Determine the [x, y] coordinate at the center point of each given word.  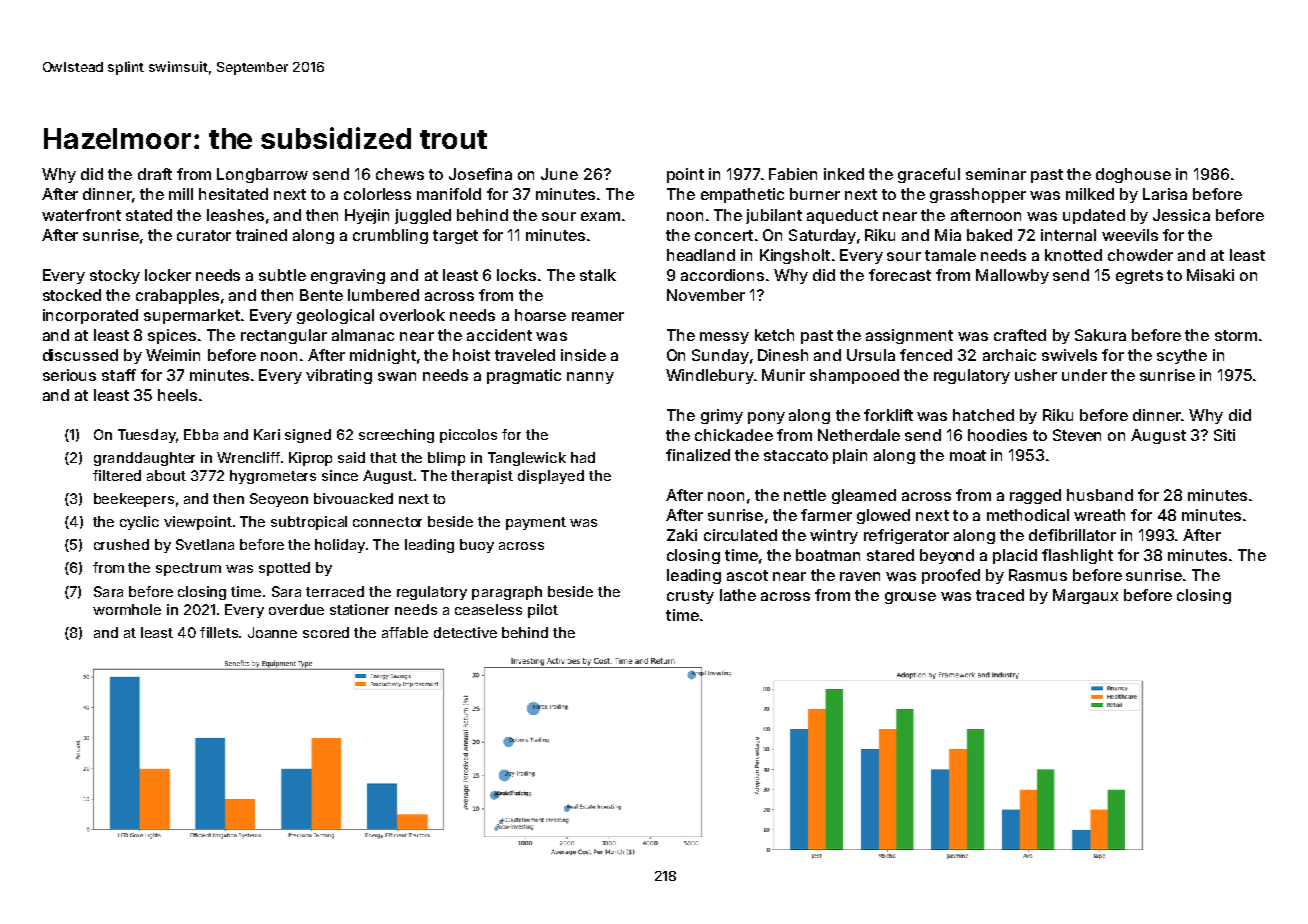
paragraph [507, 593]
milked [1090, 194]
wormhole [127, 609]
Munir [783, 375]
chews [400, 174]
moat [968, 455]
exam [600, 216]
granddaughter [144, 459]
